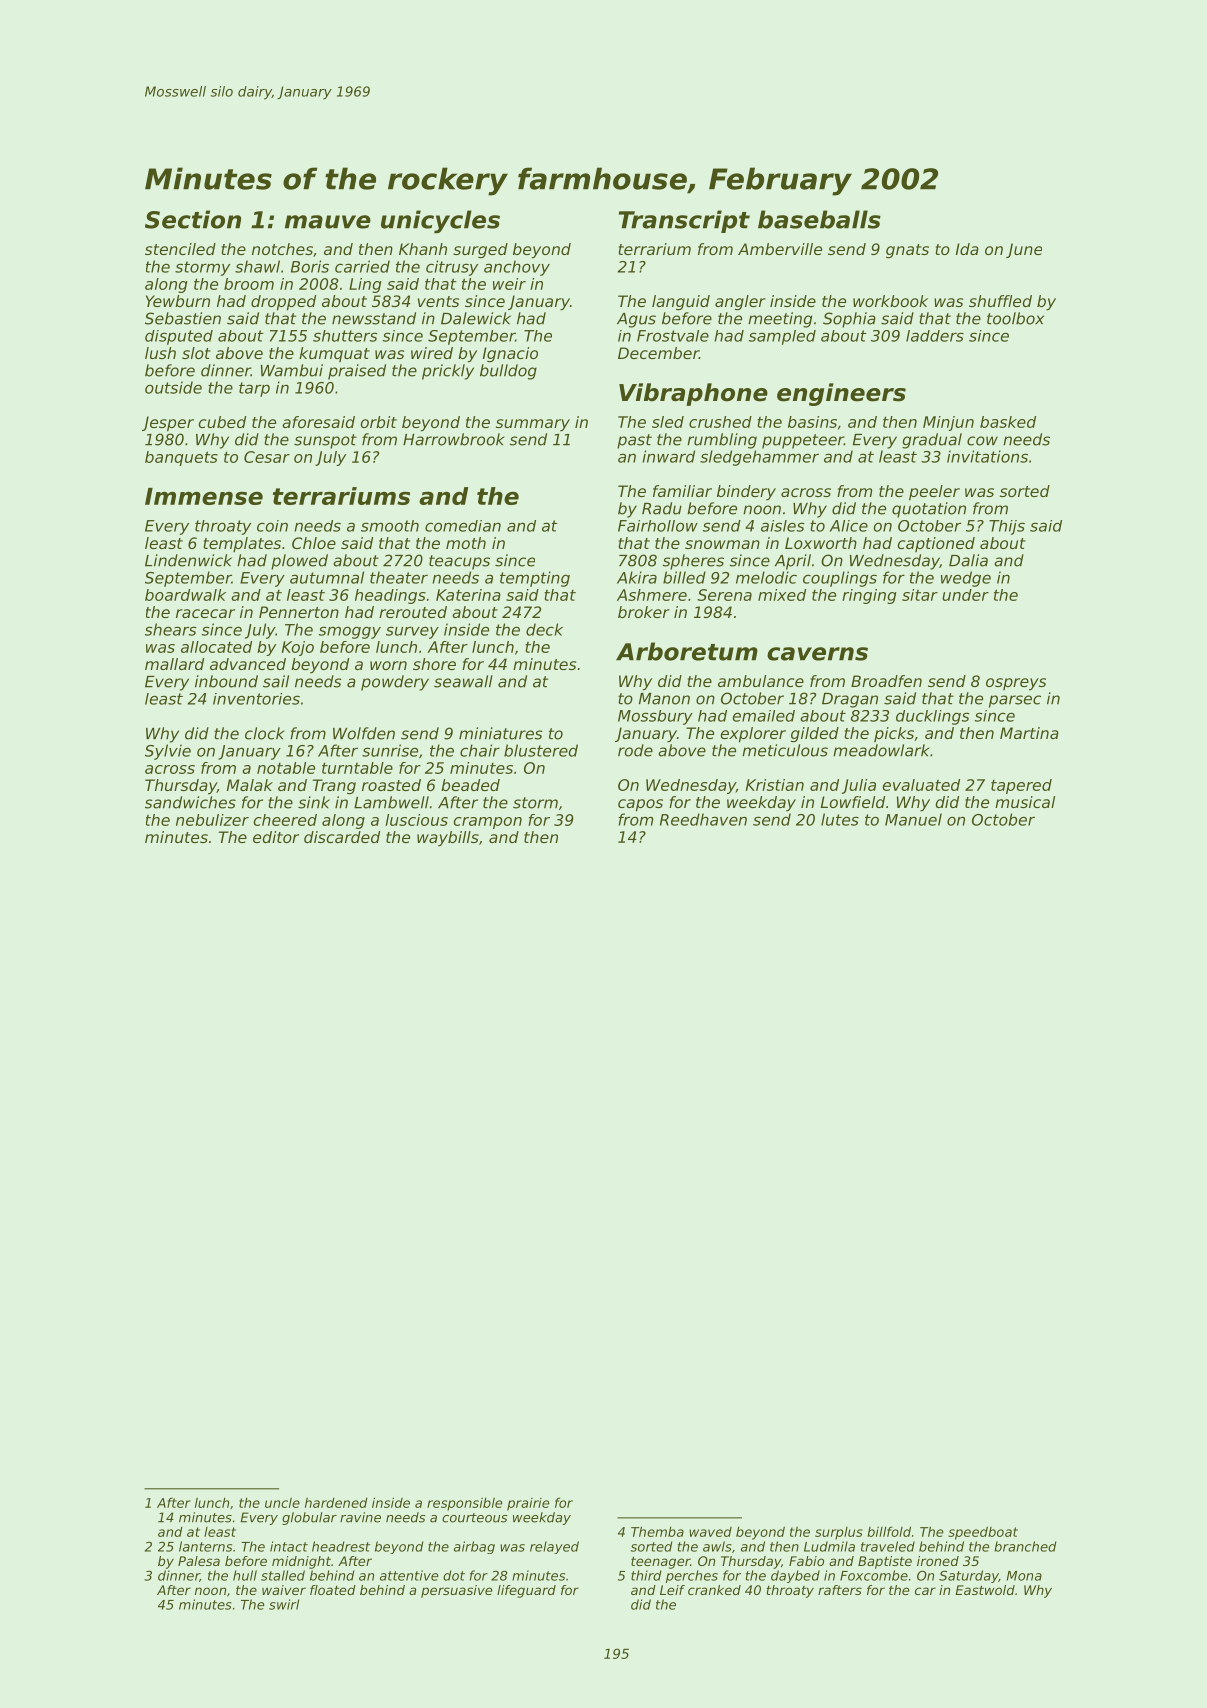  Describe the element at coordinates (710, 1532) in the screenshot. I see `waved` at that location.
